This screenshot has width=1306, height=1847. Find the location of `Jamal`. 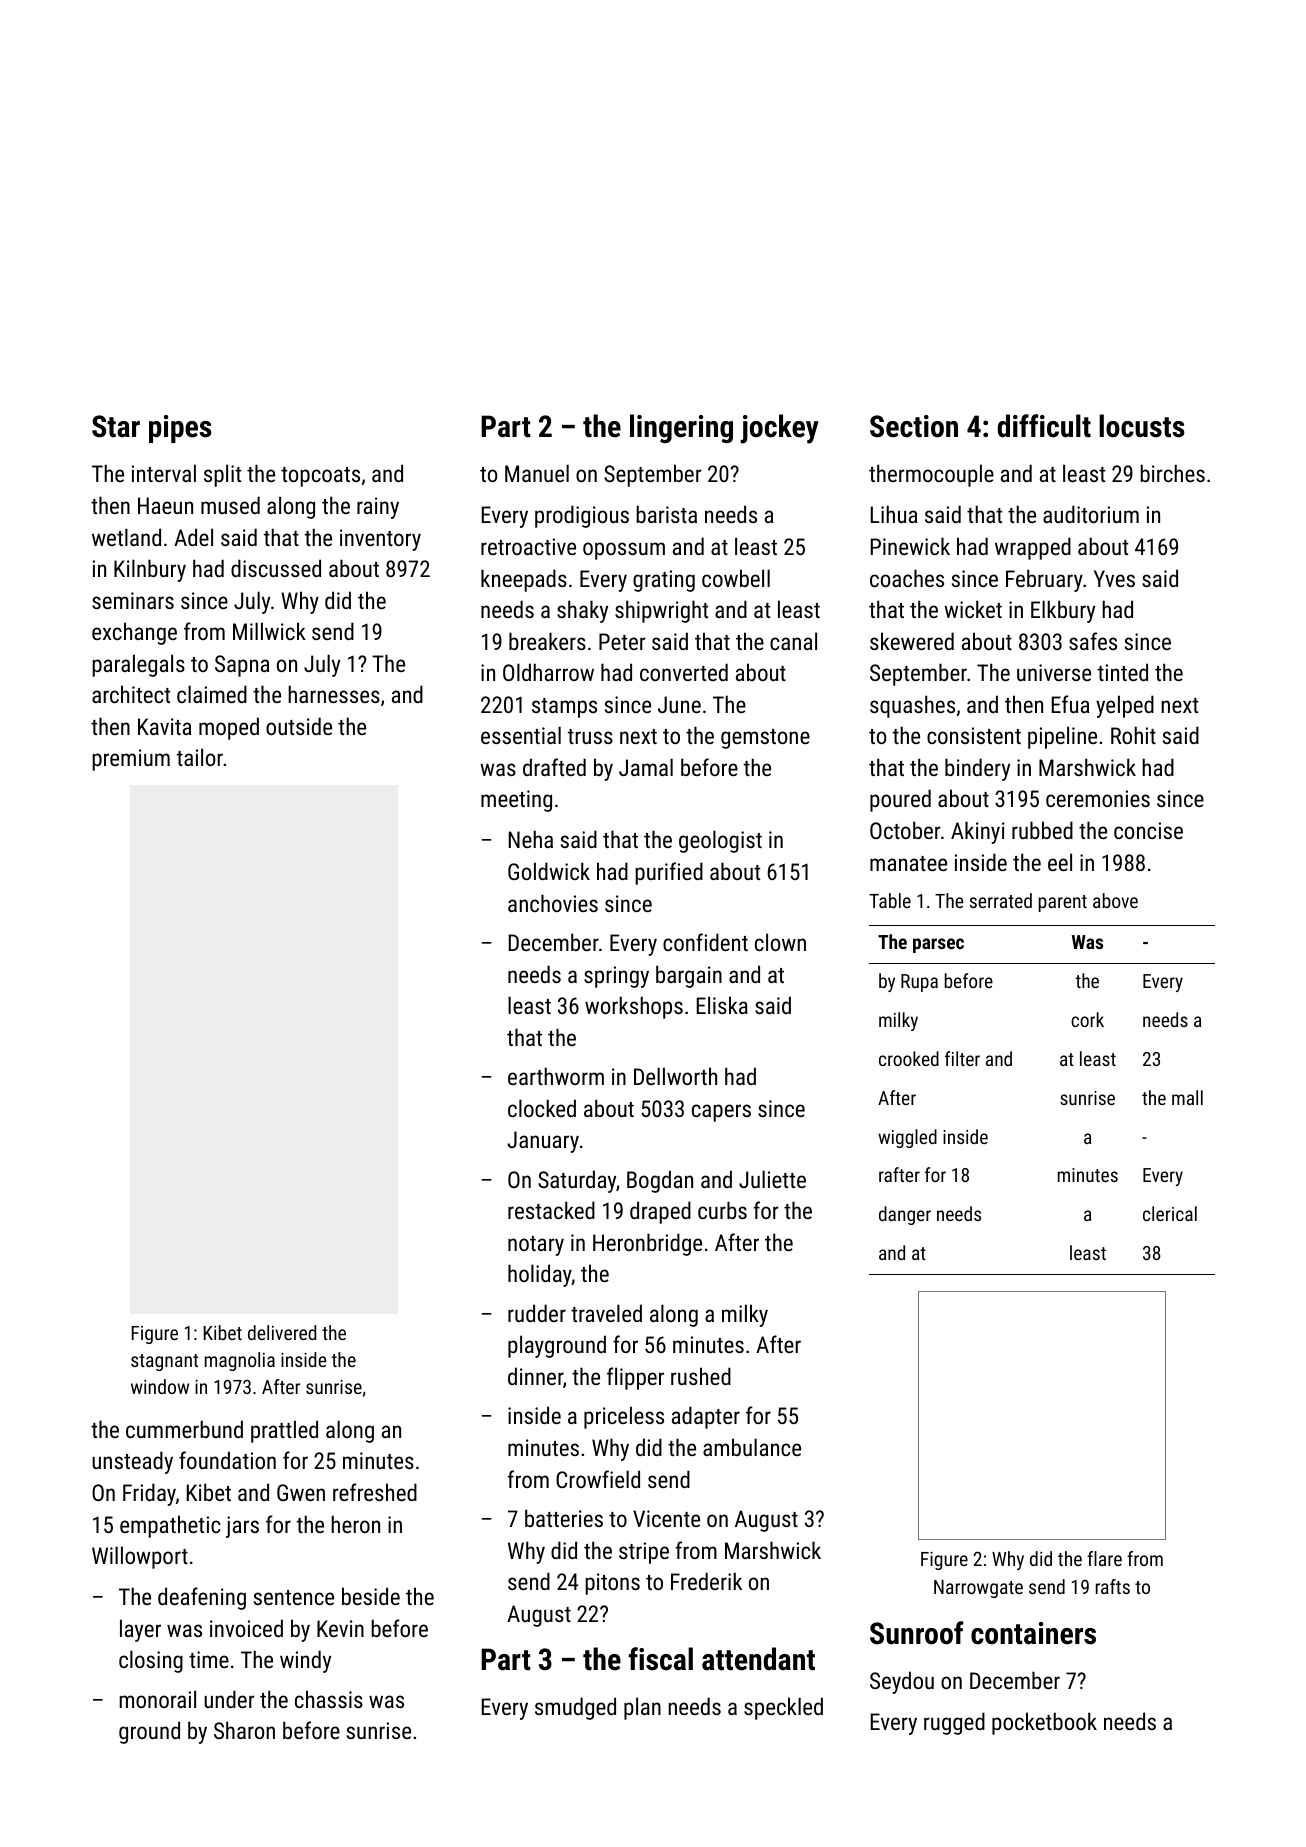

Jamal is located at coordinates (646, 767).
